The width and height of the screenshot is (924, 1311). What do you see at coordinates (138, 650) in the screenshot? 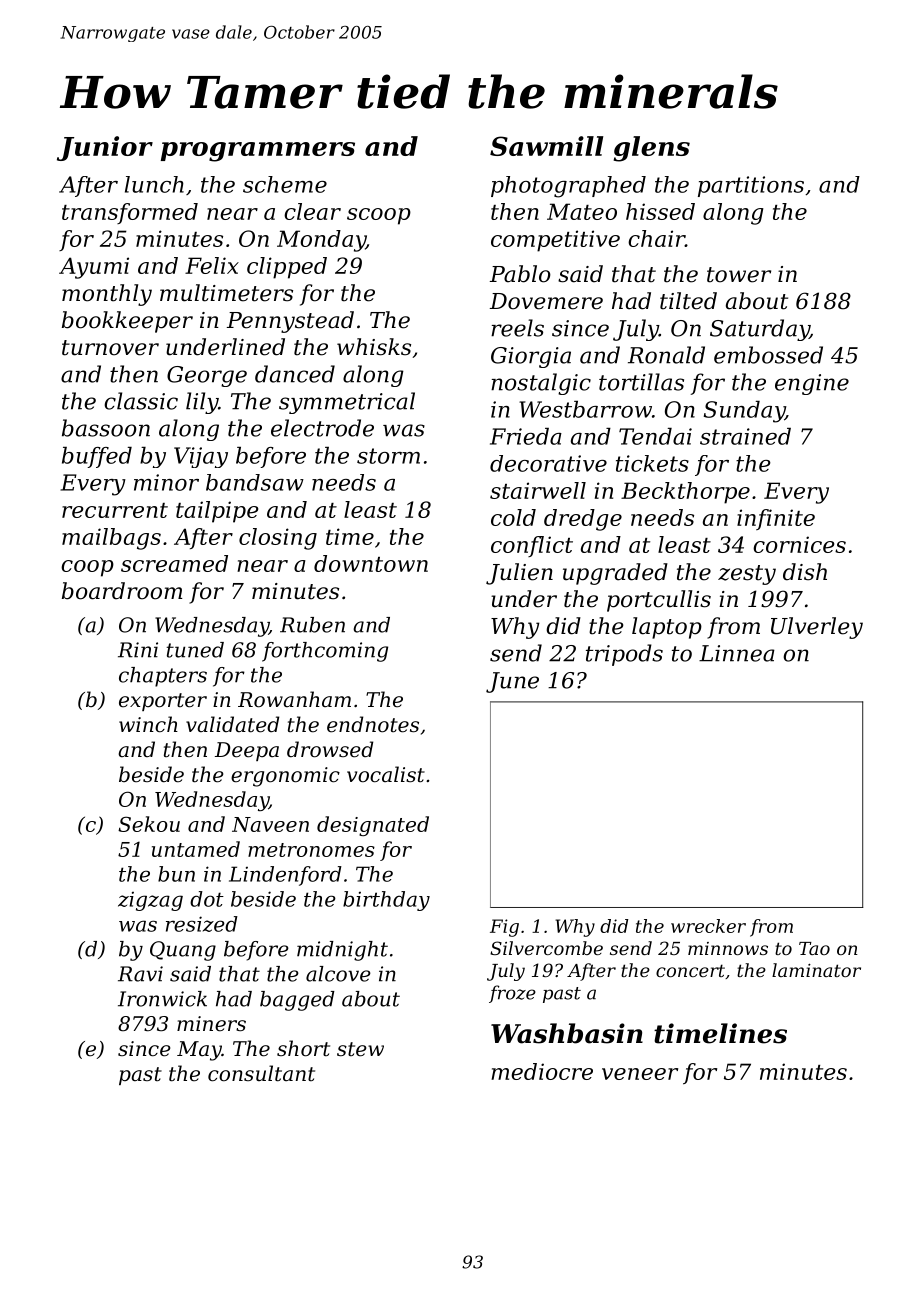
I see `Rini` at bounding box center [138, 650].
